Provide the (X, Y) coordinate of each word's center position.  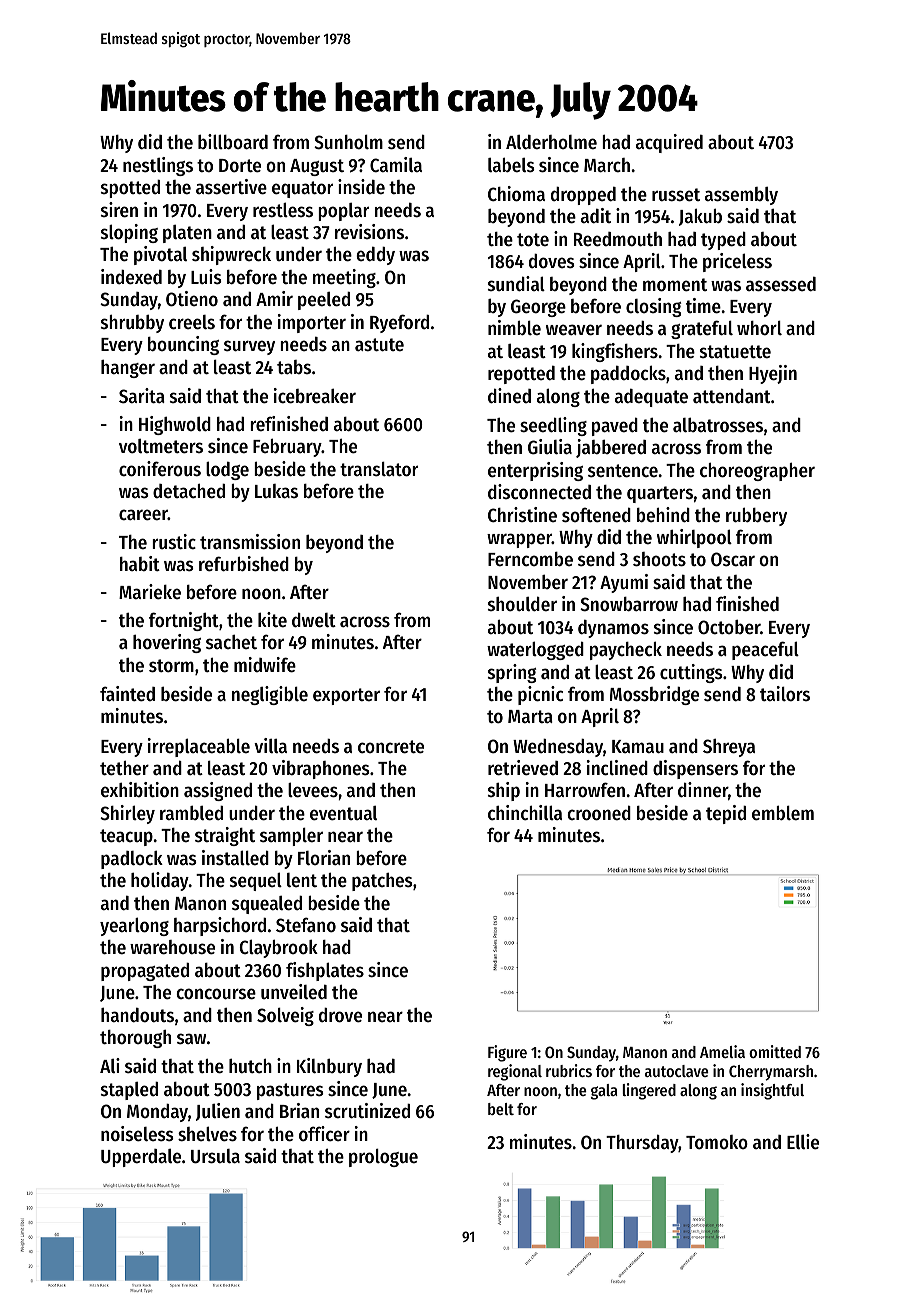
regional (515, 1072)
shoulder (522, 604)
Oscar (733, 559)
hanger (128, 369)
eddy (375, 256)
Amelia (722, 1051)
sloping (129, 233)
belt (501, 1109)
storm (171, 666)
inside (361, 187)
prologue (383, 1158)
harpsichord (220, 926)
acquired (669, 143)
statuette (735, 352)
